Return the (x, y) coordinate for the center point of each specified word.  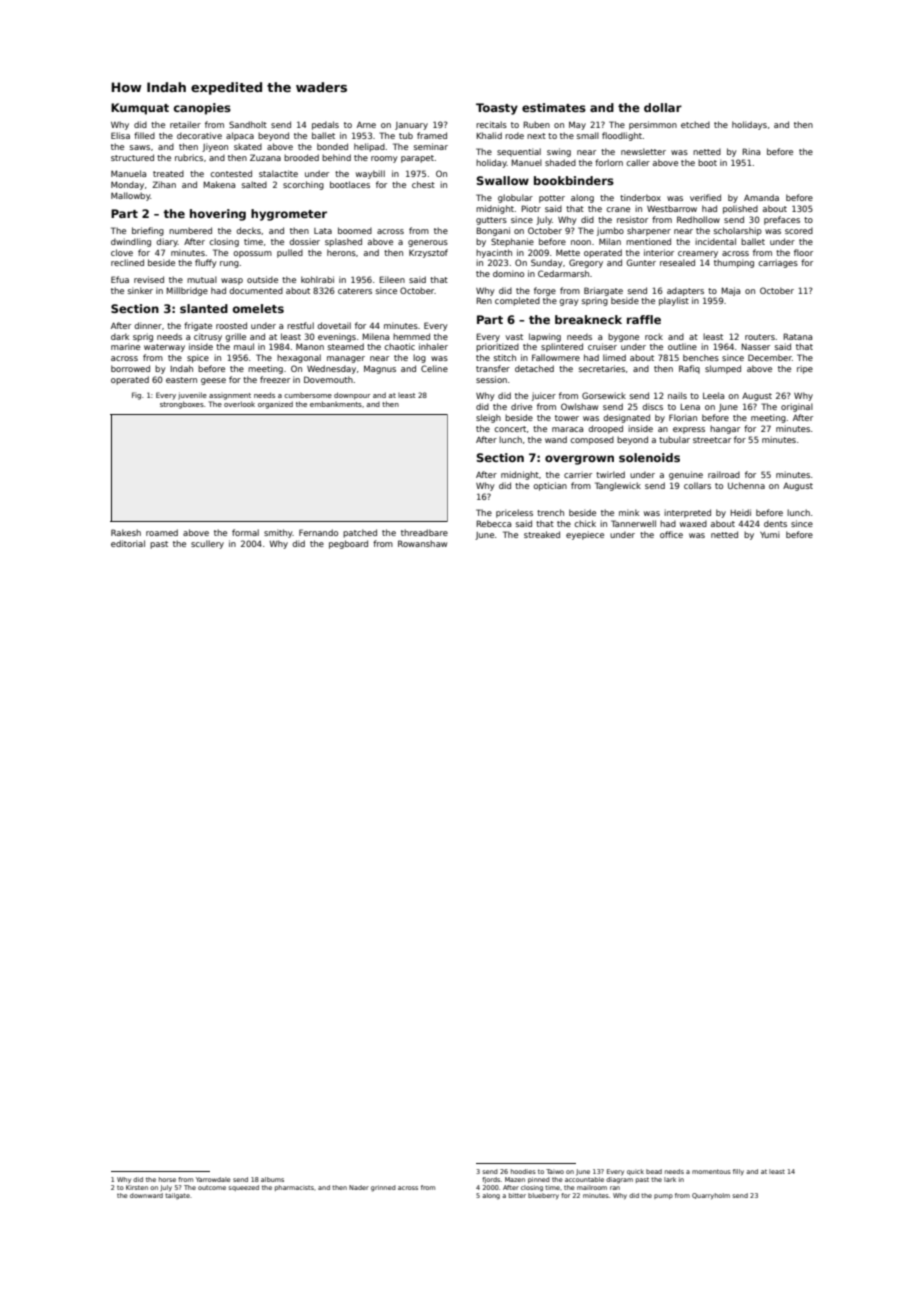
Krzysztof (428, 253)
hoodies (523, 1171)
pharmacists (294, 1188)
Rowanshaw (422, 543)
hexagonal (299, 358)
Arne (366, 125)
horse (167, 1179)
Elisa (120, 135)
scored (799, 230)
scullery (207, 544)
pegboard (348, 544)
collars (697, 485)
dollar (663, 107)
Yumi (770, 534)
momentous (711, 1171)
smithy (278, 533)
